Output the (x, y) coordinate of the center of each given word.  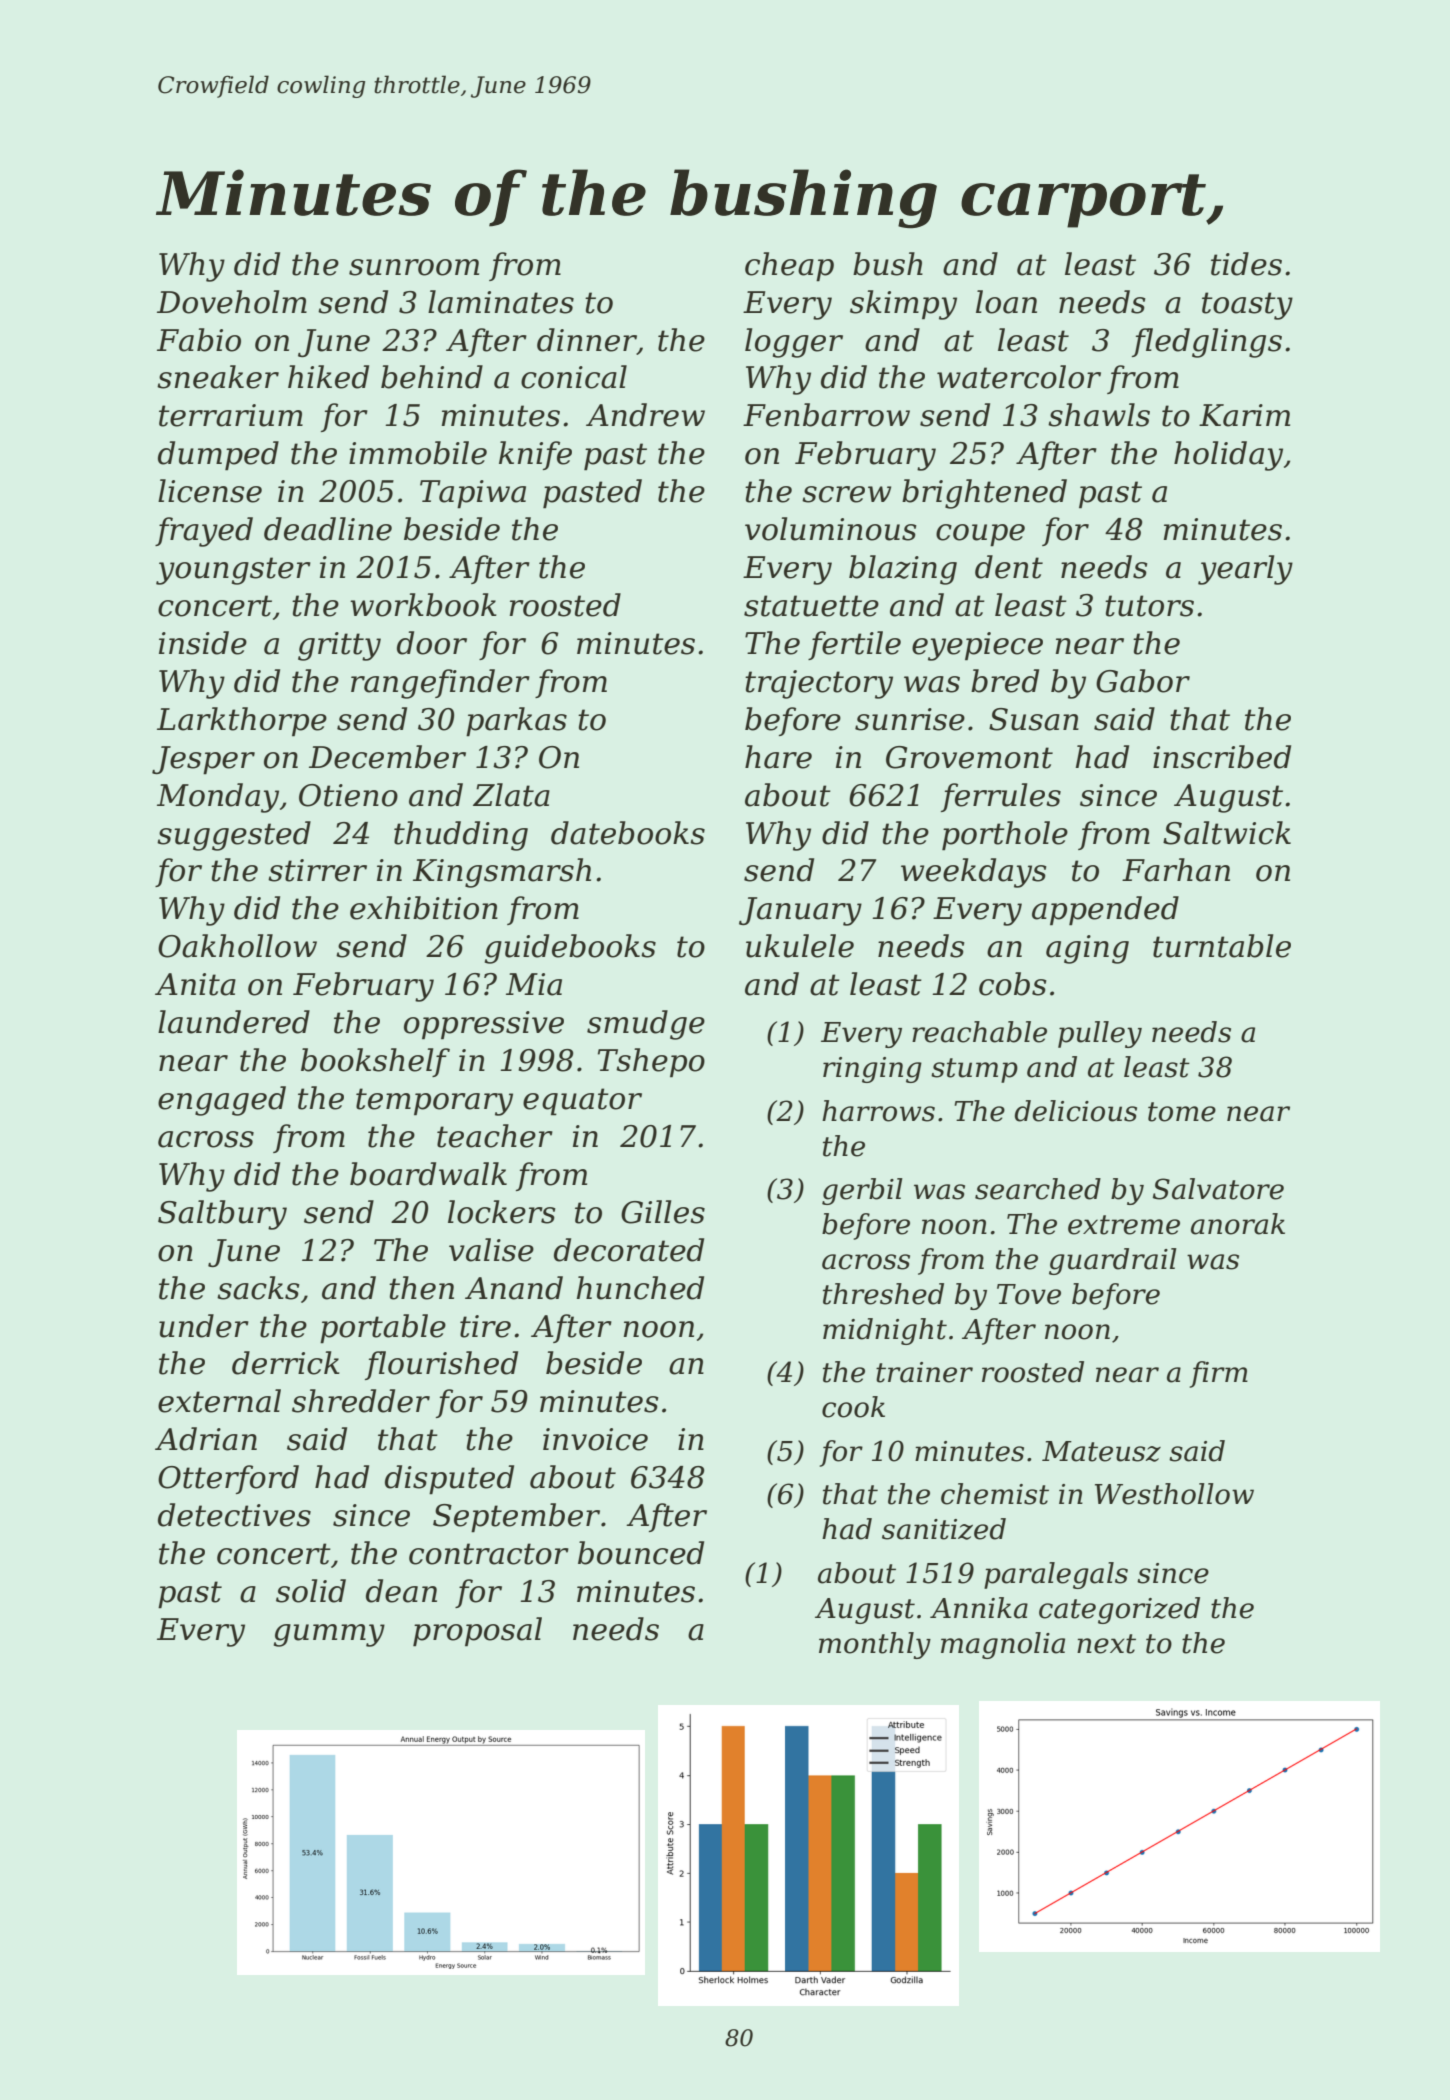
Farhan (1176, 870)
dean (401, 1591)
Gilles (663, 1212)
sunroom (414, 267)
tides (1246, 264)
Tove (1029, 1294)
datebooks (628, 833)
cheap (789, 267)
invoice (595, 1439)
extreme (1124, 1225)
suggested (234, 836)
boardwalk (428, 1174)
